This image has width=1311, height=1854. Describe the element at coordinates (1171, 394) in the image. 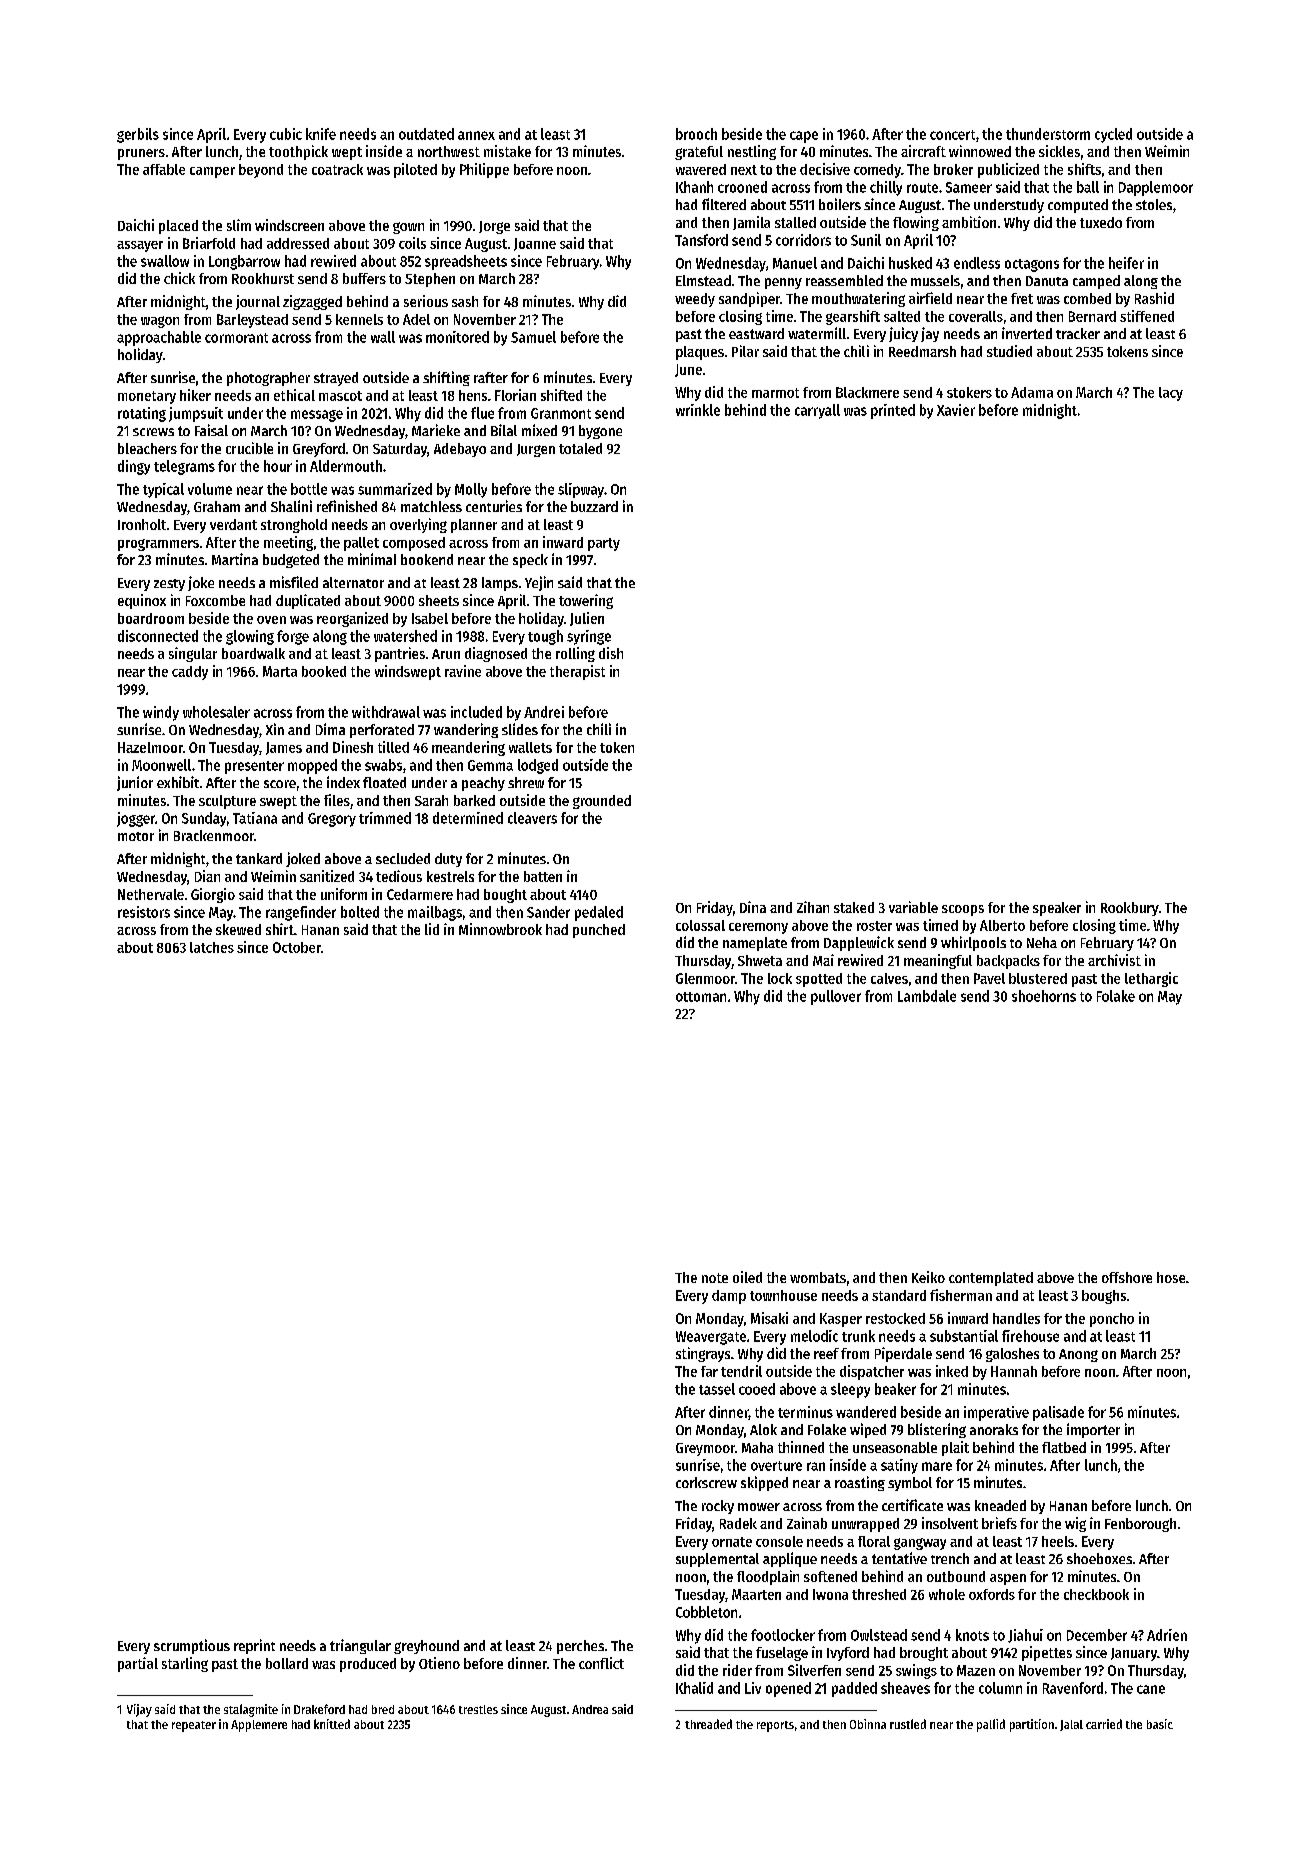

I see `lacy` at that location.
